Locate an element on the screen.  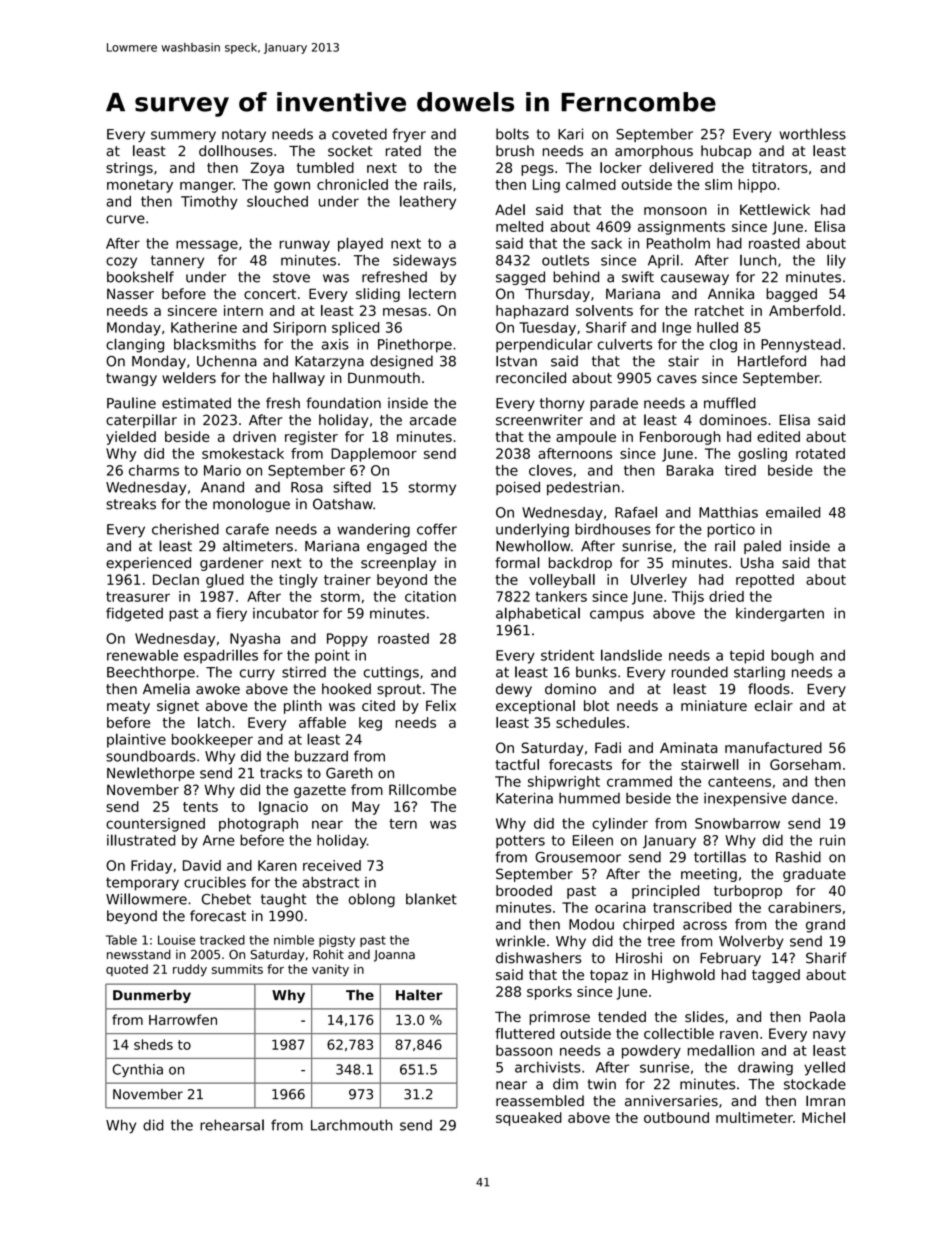
experienced is located at coordinates (148, 564).
